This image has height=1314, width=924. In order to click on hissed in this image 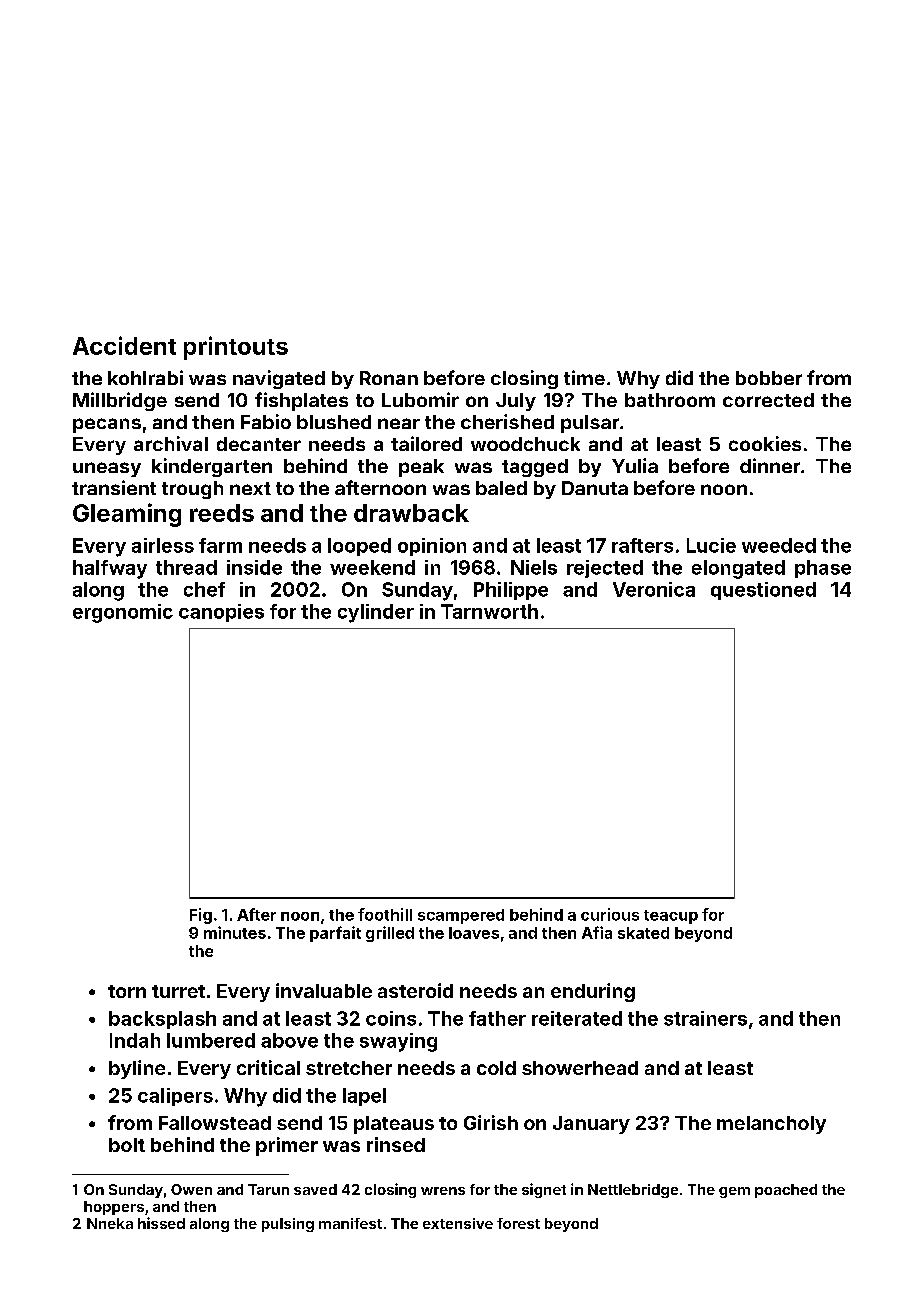, I will do `click(161, 1223)`.
